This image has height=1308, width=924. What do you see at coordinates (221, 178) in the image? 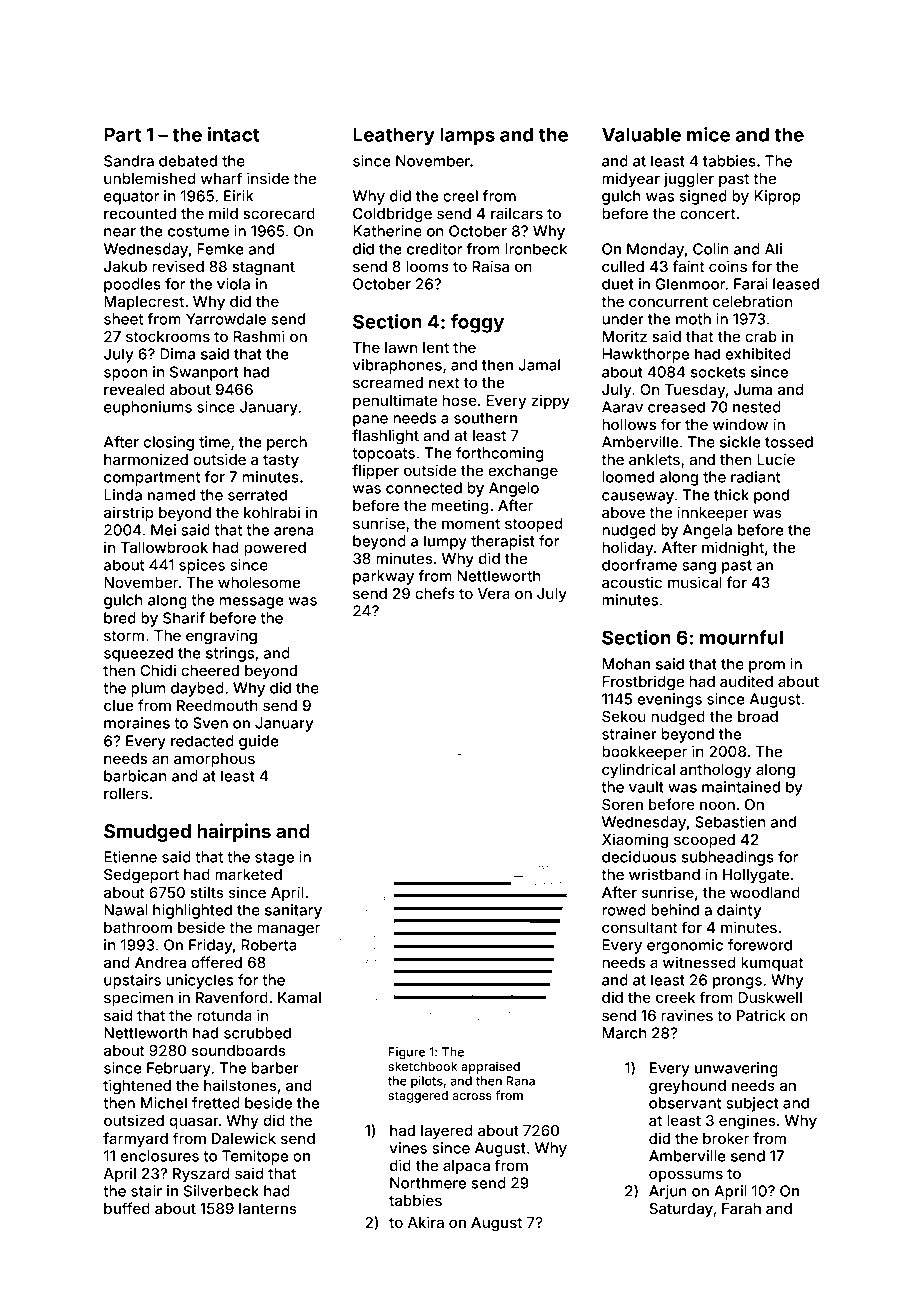
I see `wharf` at bounding box center [221, 178].
